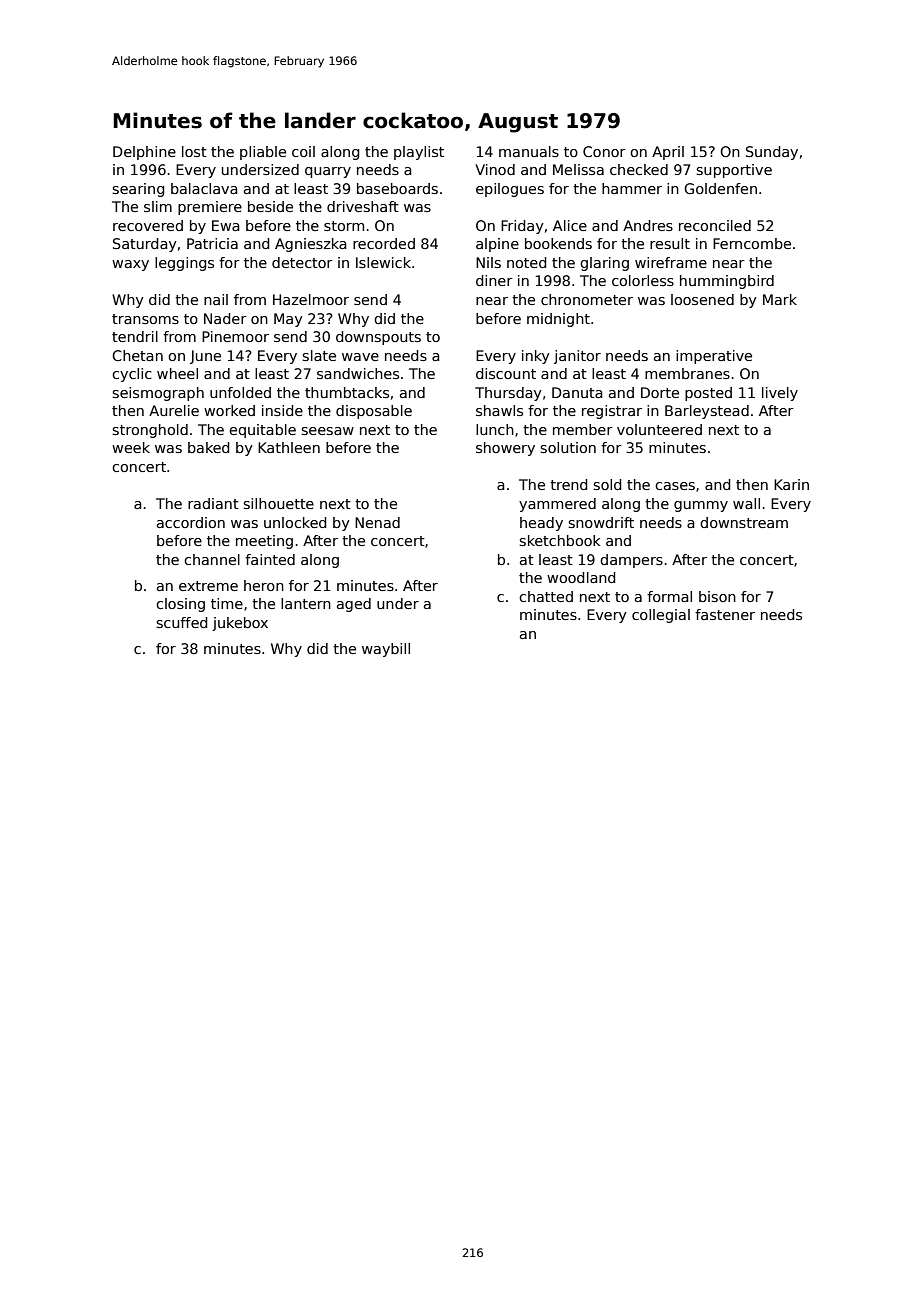  I want to click on Delphine, so click(144, 153).
